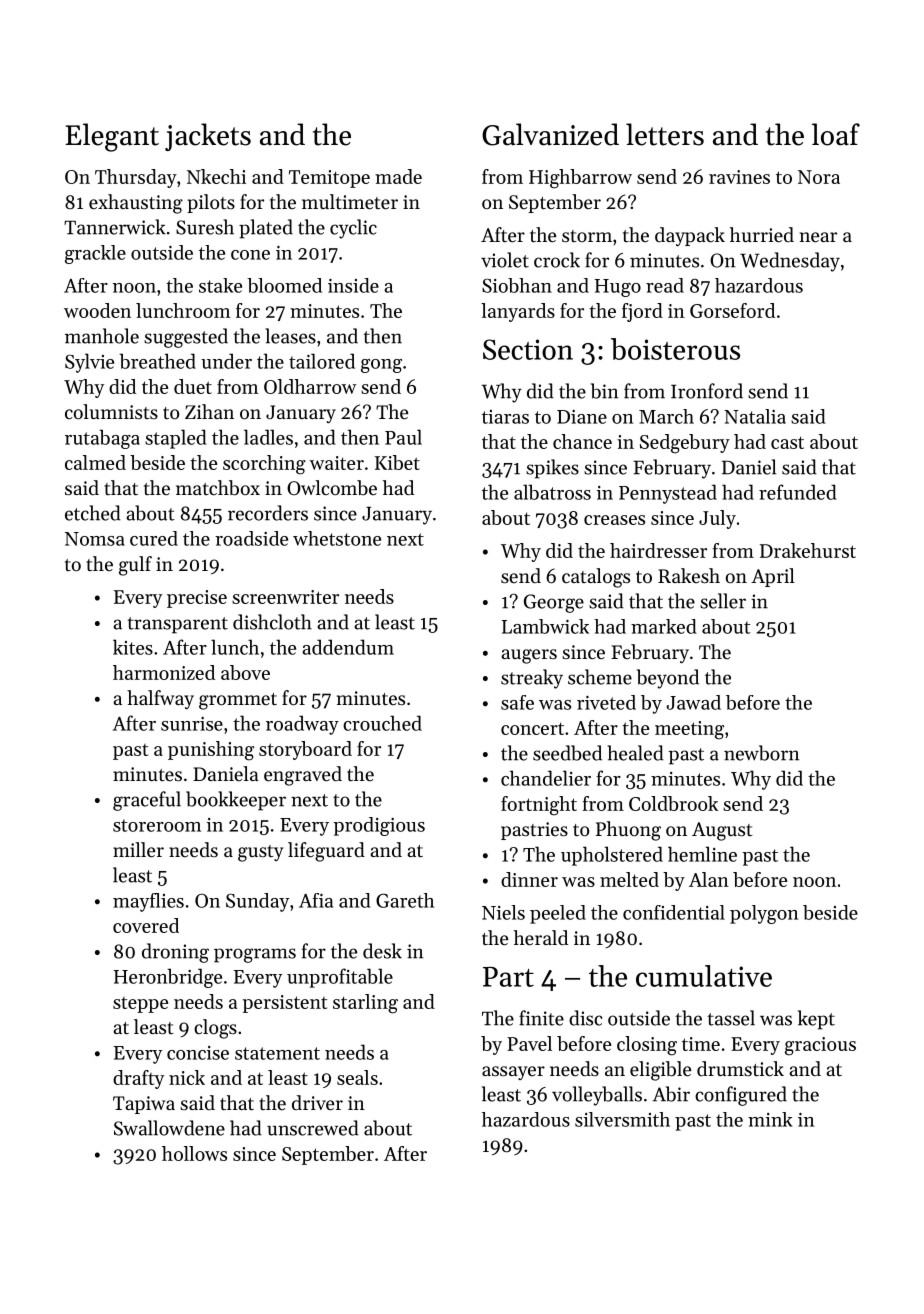 Image resolution: width=924 pixels, height=1314 pixels. Describe the element at coordinates (773, 577) in the screenshot. I see `April` at that location.
